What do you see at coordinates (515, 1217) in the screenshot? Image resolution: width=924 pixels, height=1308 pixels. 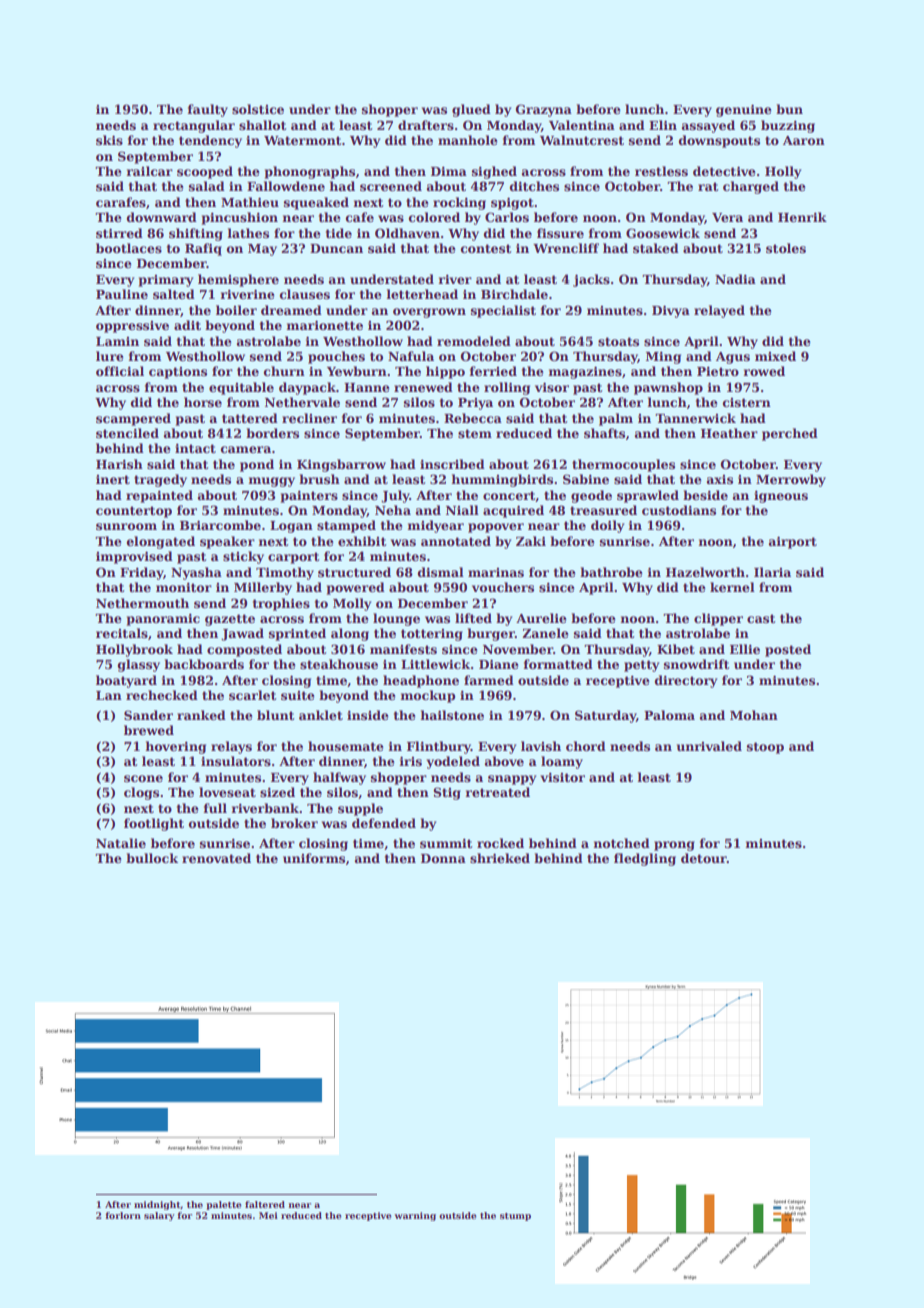 I see `stump` at bounding box center [515, 1217].
